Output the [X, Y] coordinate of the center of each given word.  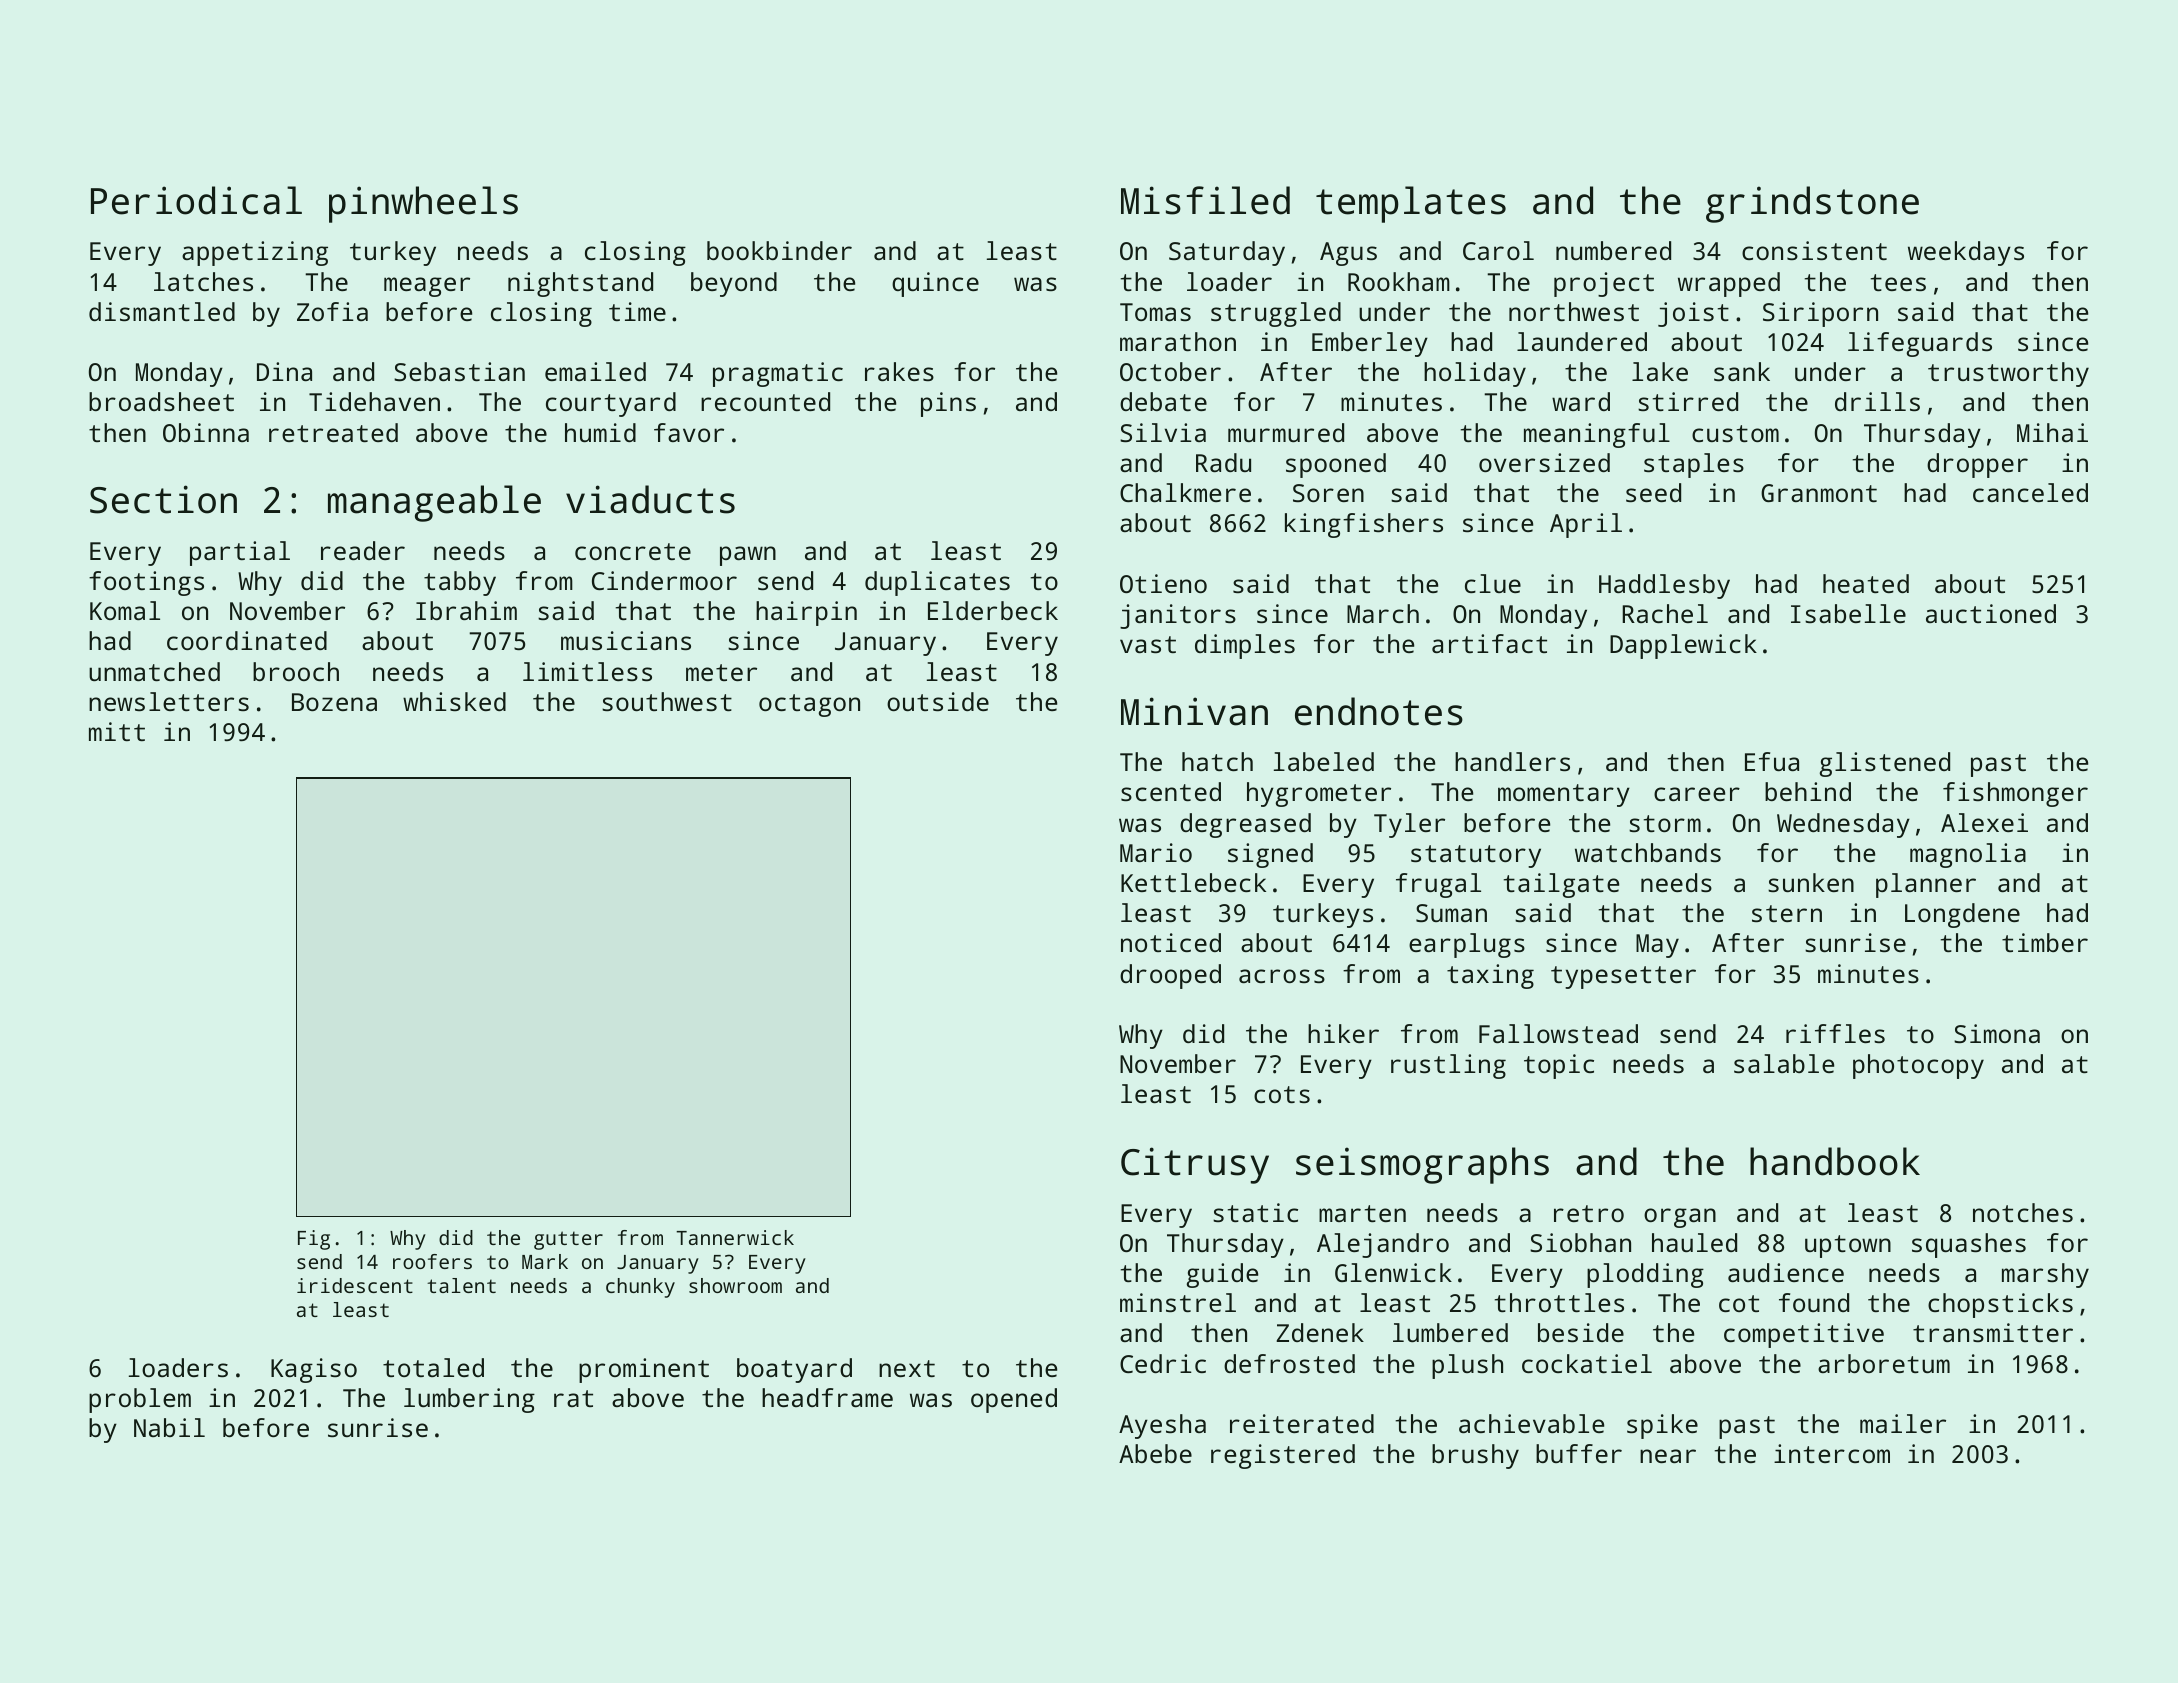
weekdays [1966, 253]
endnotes [1379, 711]
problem [140, 1400]
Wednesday [1843, 825]
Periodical [196, 200]
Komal [125, 610]
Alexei [1984, 822]
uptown [1848, 1246]
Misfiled [1205, 200]
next [907, 1368]
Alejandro [1383, 1245]
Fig [314, 1240]
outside [938, 701]
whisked [454, 701]
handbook [1835, 1161]
